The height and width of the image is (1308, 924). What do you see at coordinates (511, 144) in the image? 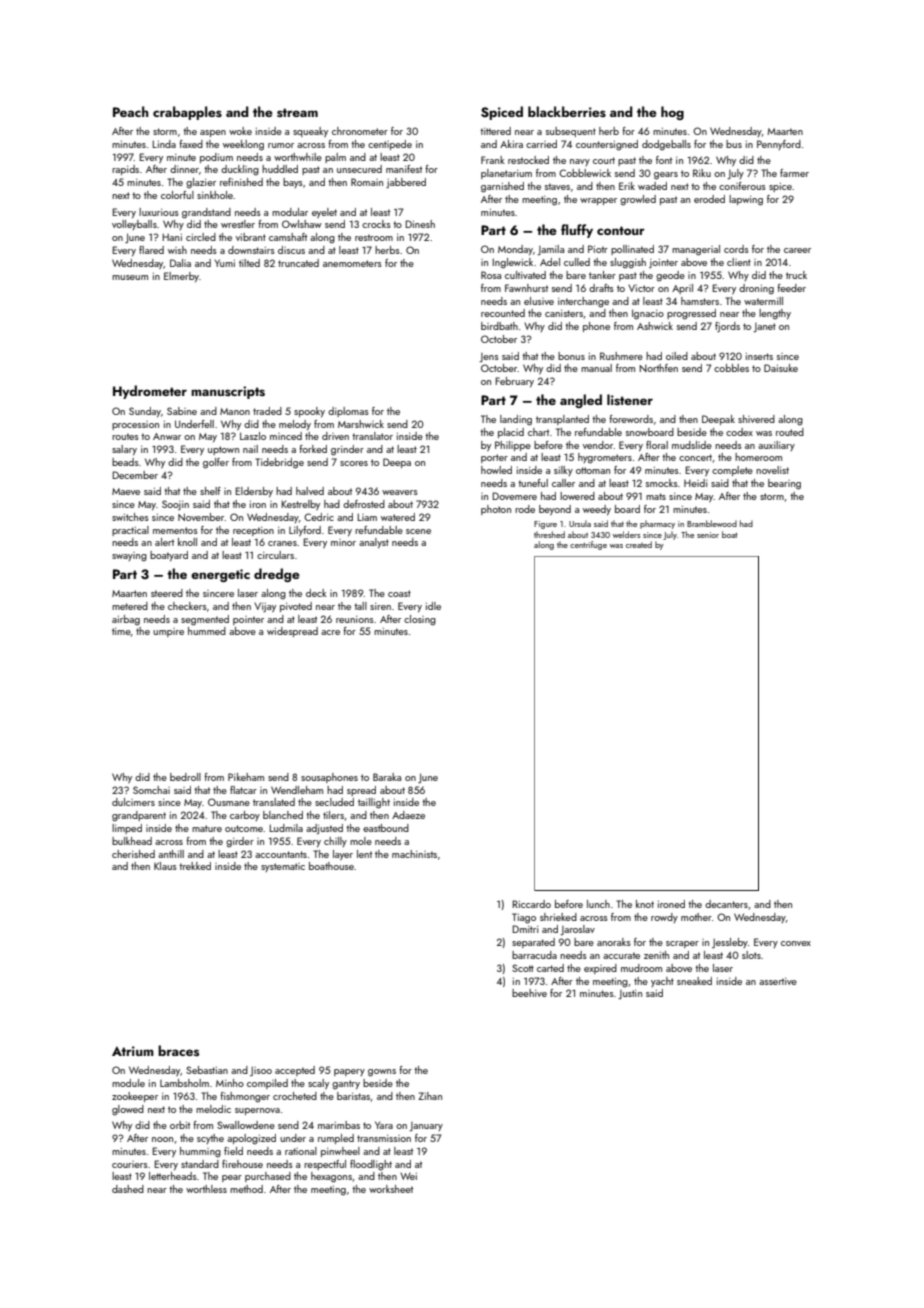
I see `Akira` at bounding box center [511, 144].
